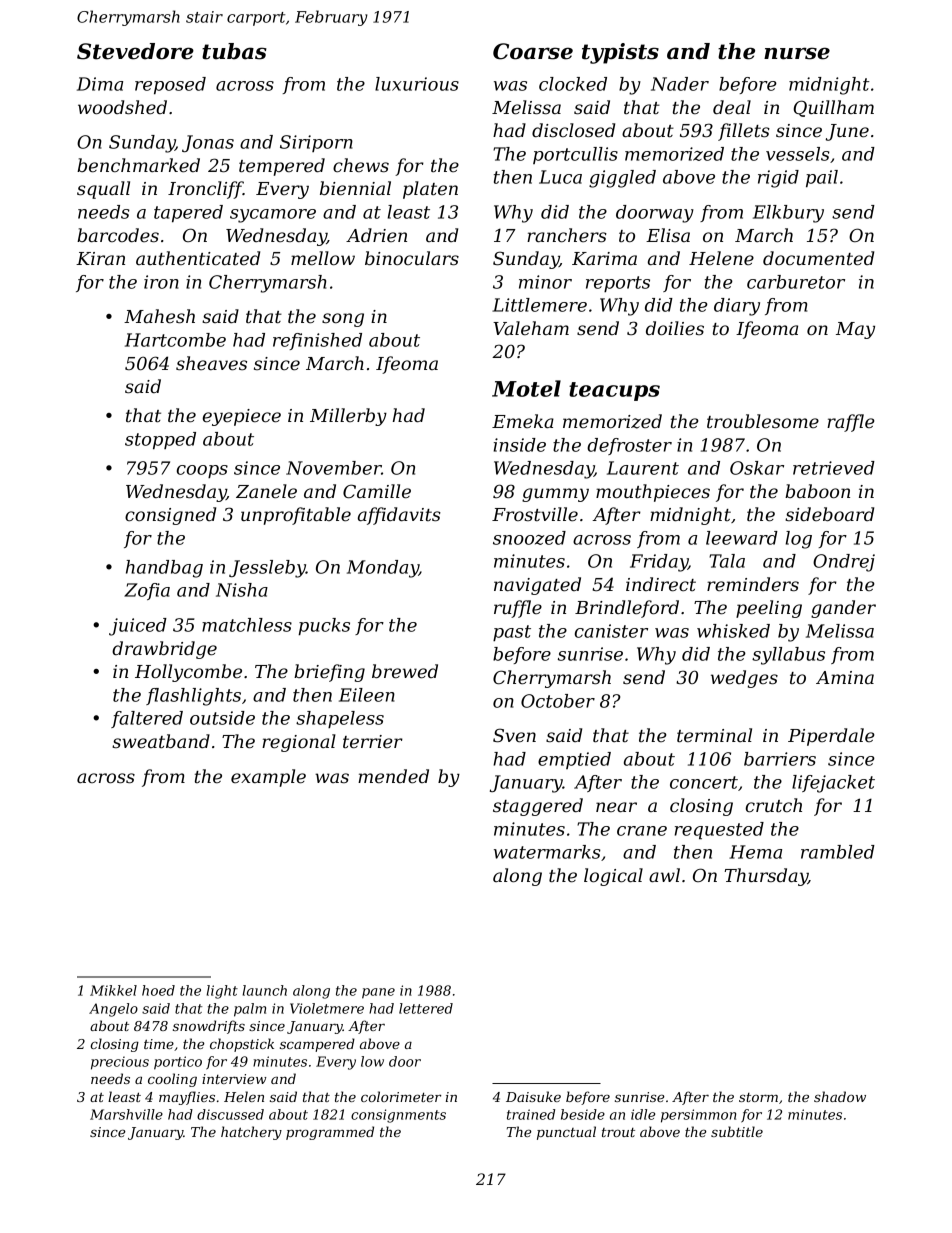 Image resolution: width=952 pixels, height=1233 pixels. Describe the element at coordinates (547, 852) in the page. I see `watermarks` at that location.
